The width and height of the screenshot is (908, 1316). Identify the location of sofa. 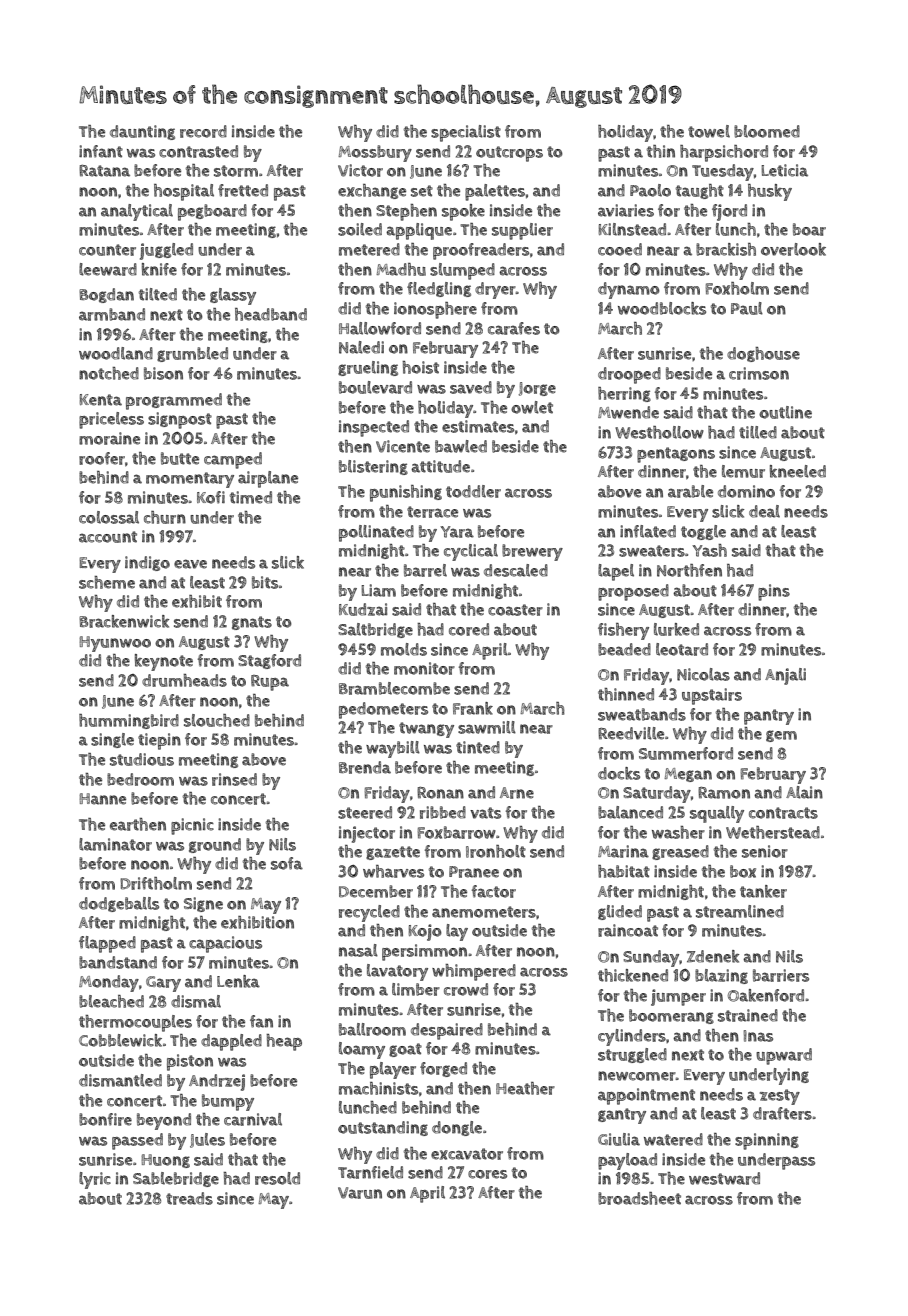
(287, 863).
